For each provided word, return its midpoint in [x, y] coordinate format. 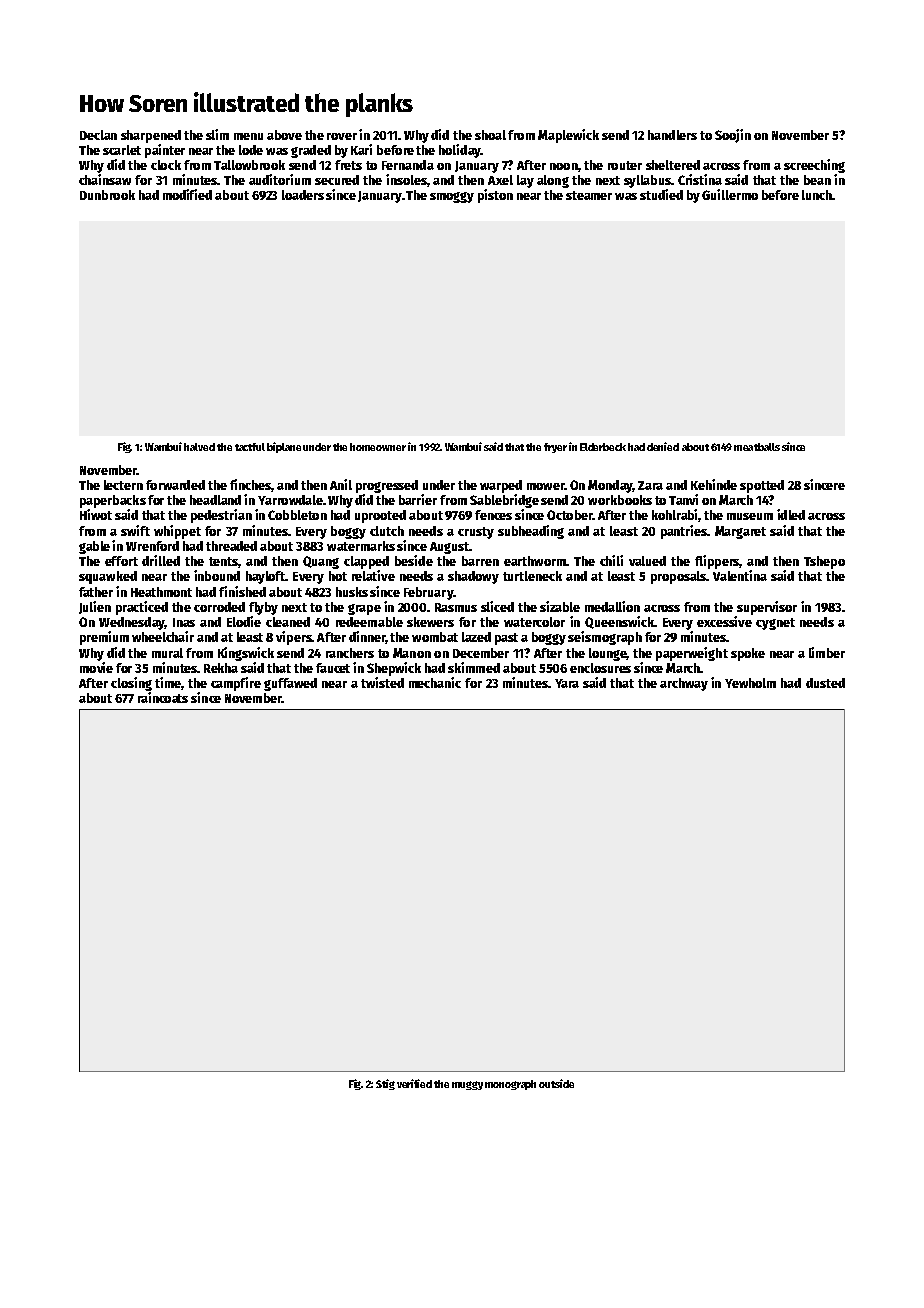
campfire [236, 684]
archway [684, 684]
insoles [406, 179]
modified [187, 194]
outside [556, 1083]
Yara [567, 683]
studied [661, 194]
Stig [385, 1084]
